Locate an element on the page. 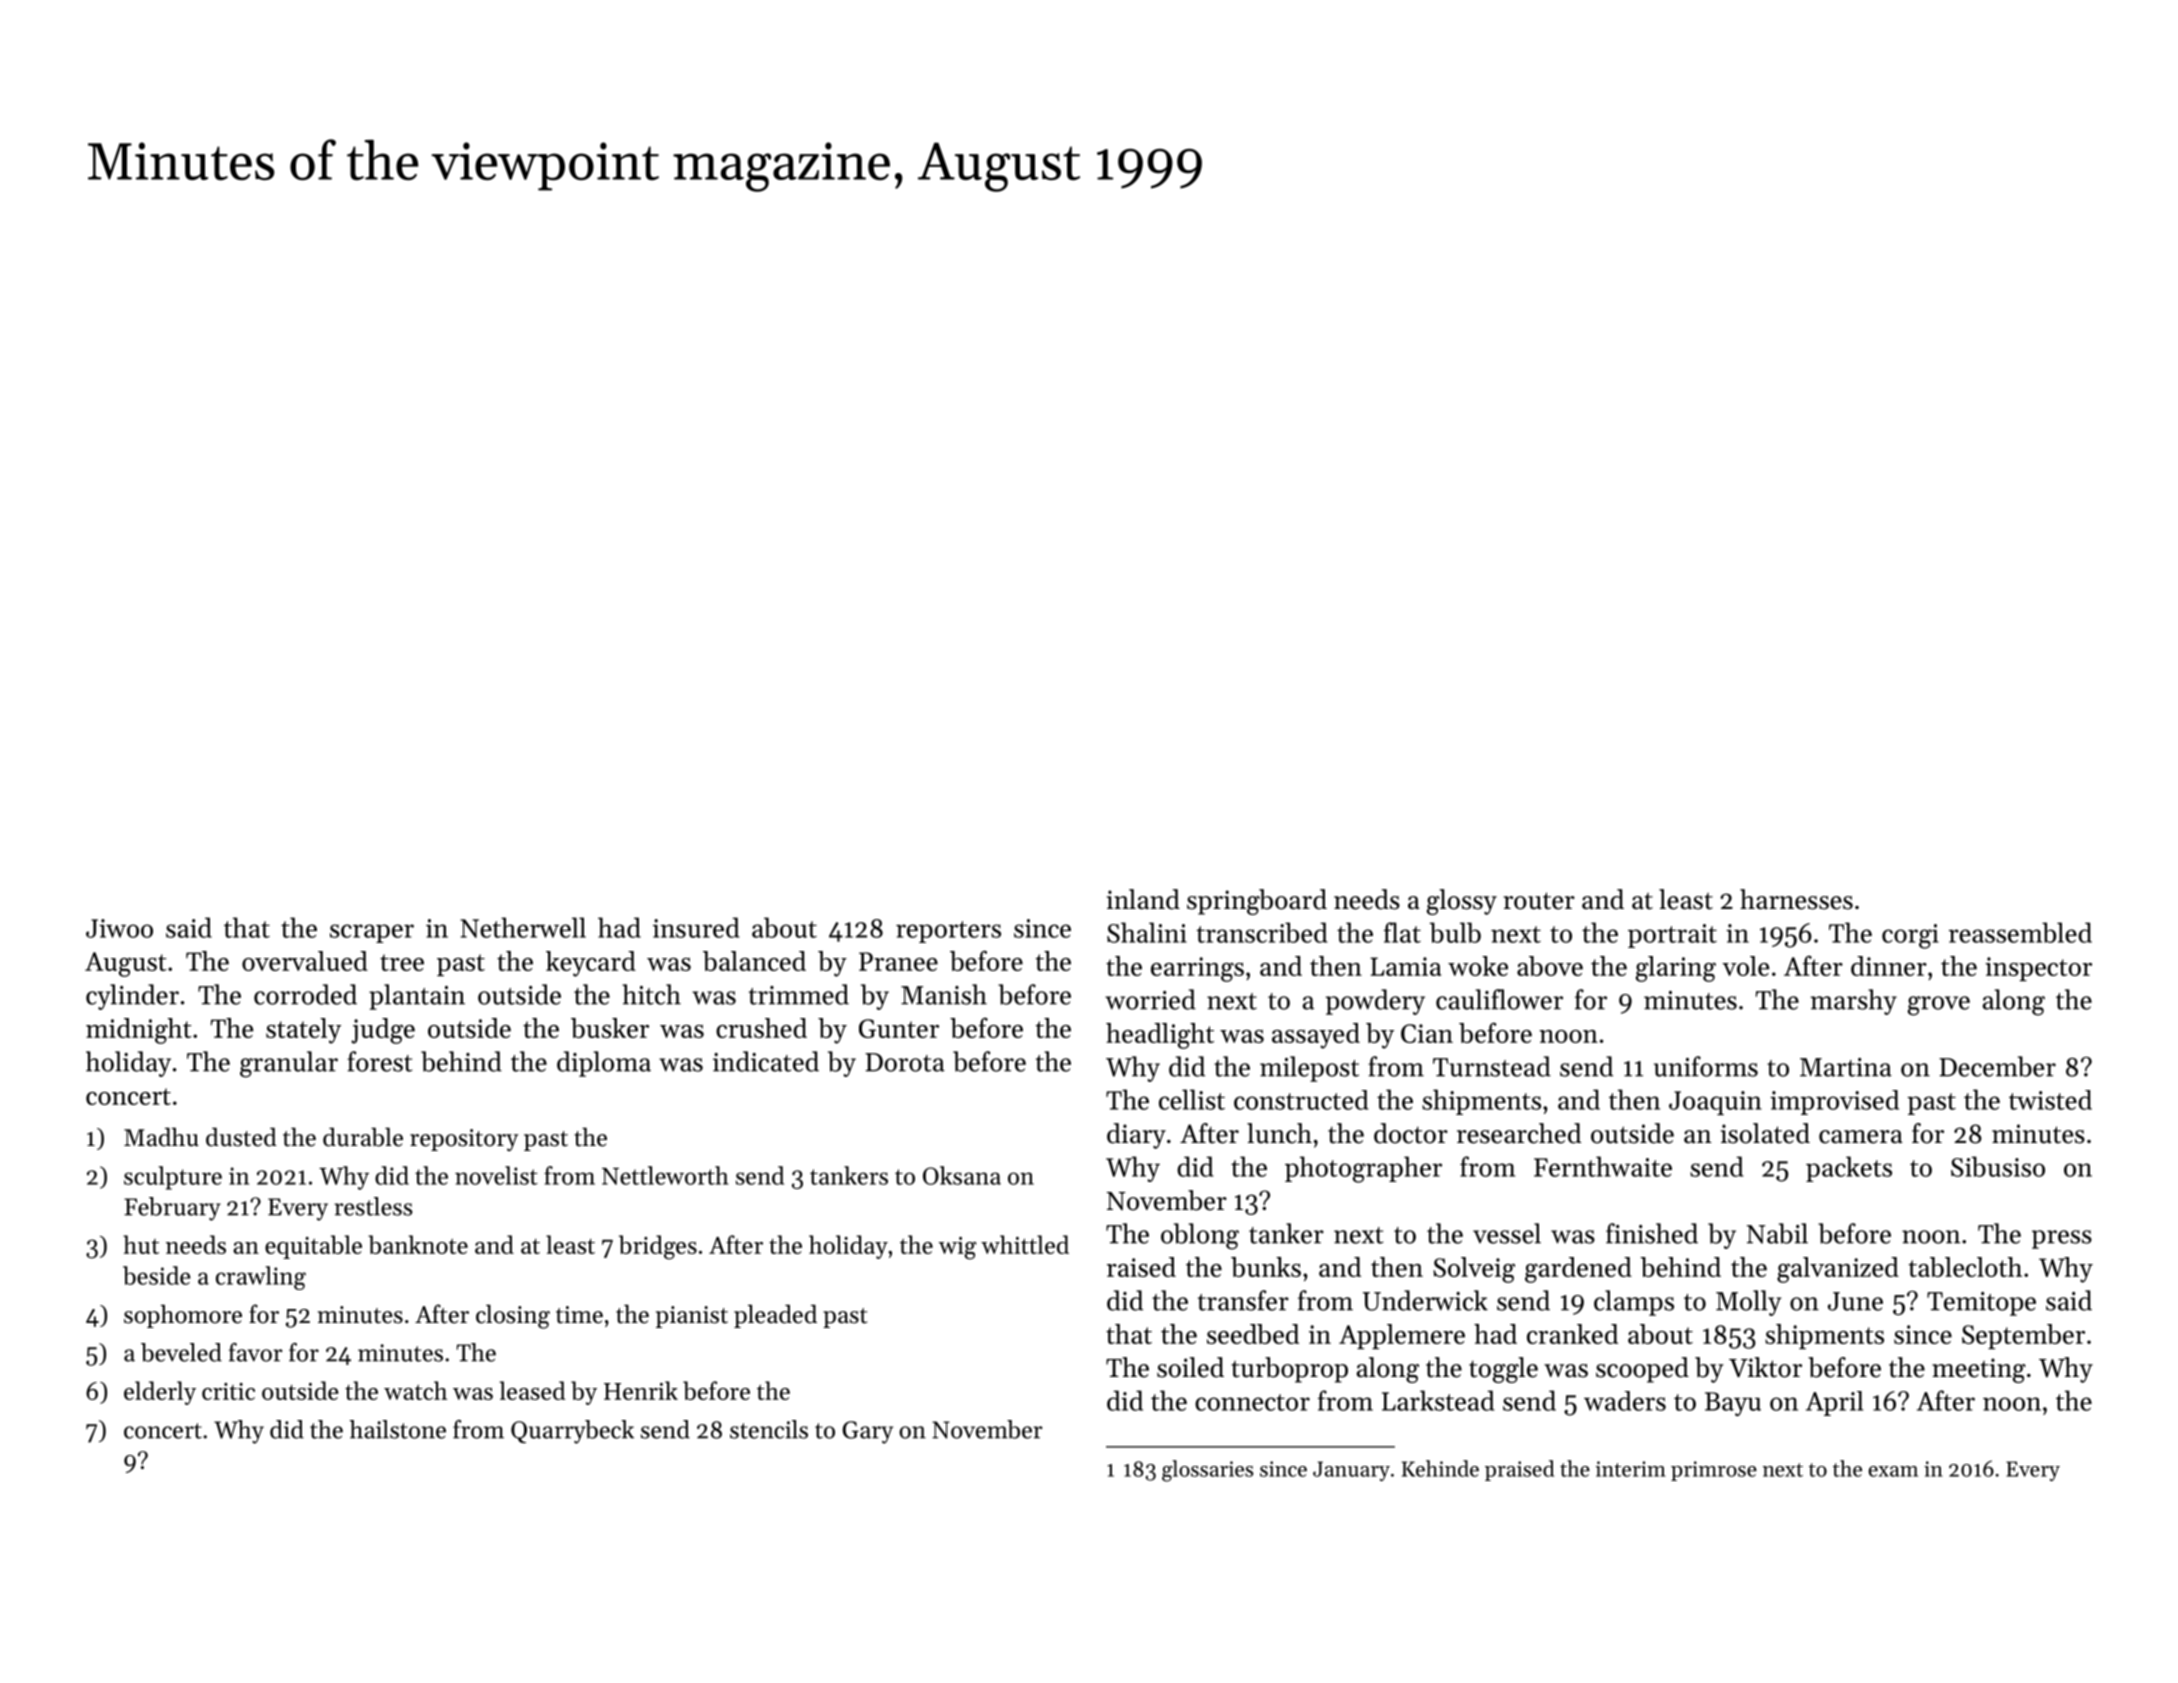  hailstone is located at coordinates (398, 1429).
